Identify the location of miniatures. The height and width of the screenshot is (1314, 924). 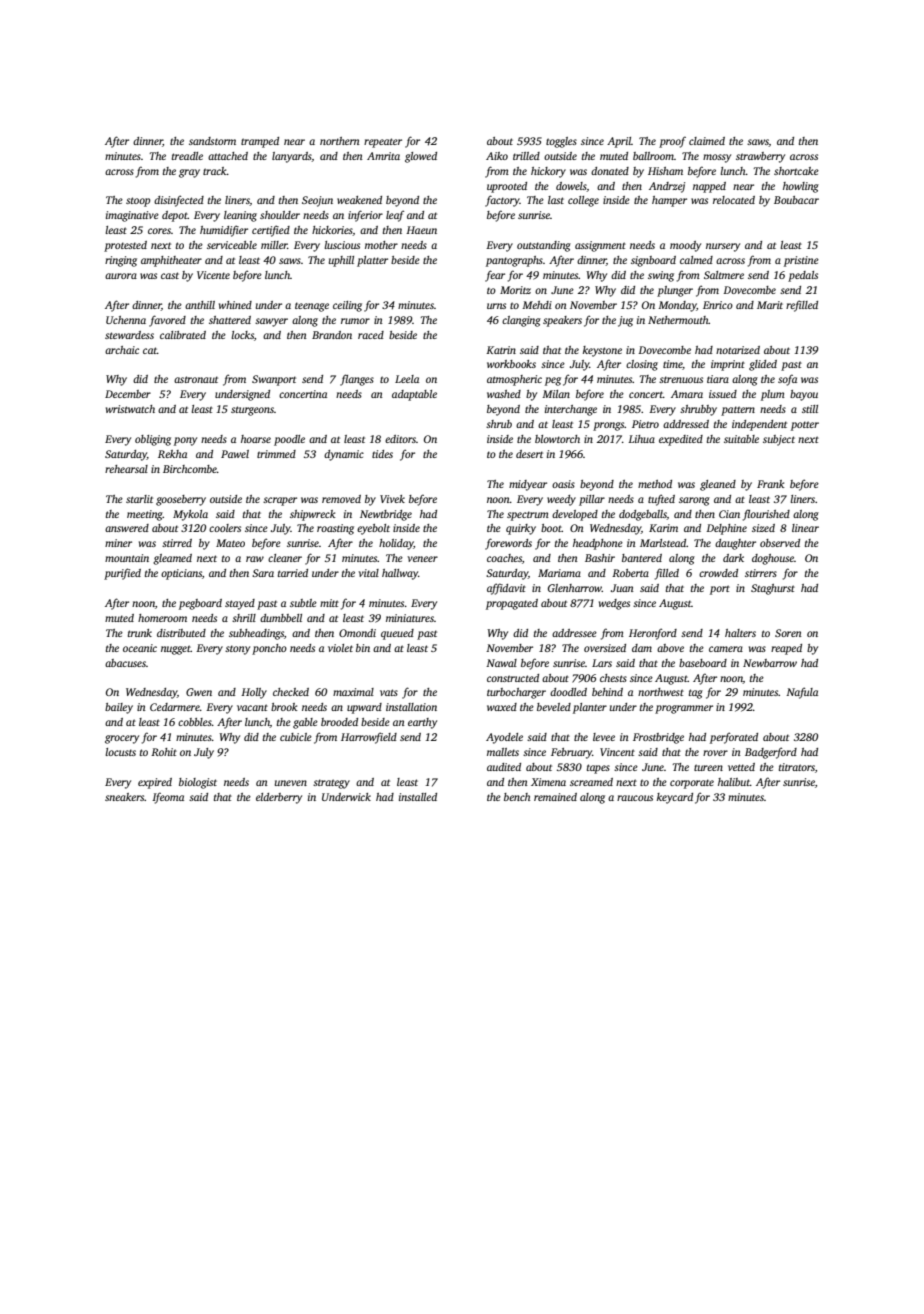
(410, 618).
